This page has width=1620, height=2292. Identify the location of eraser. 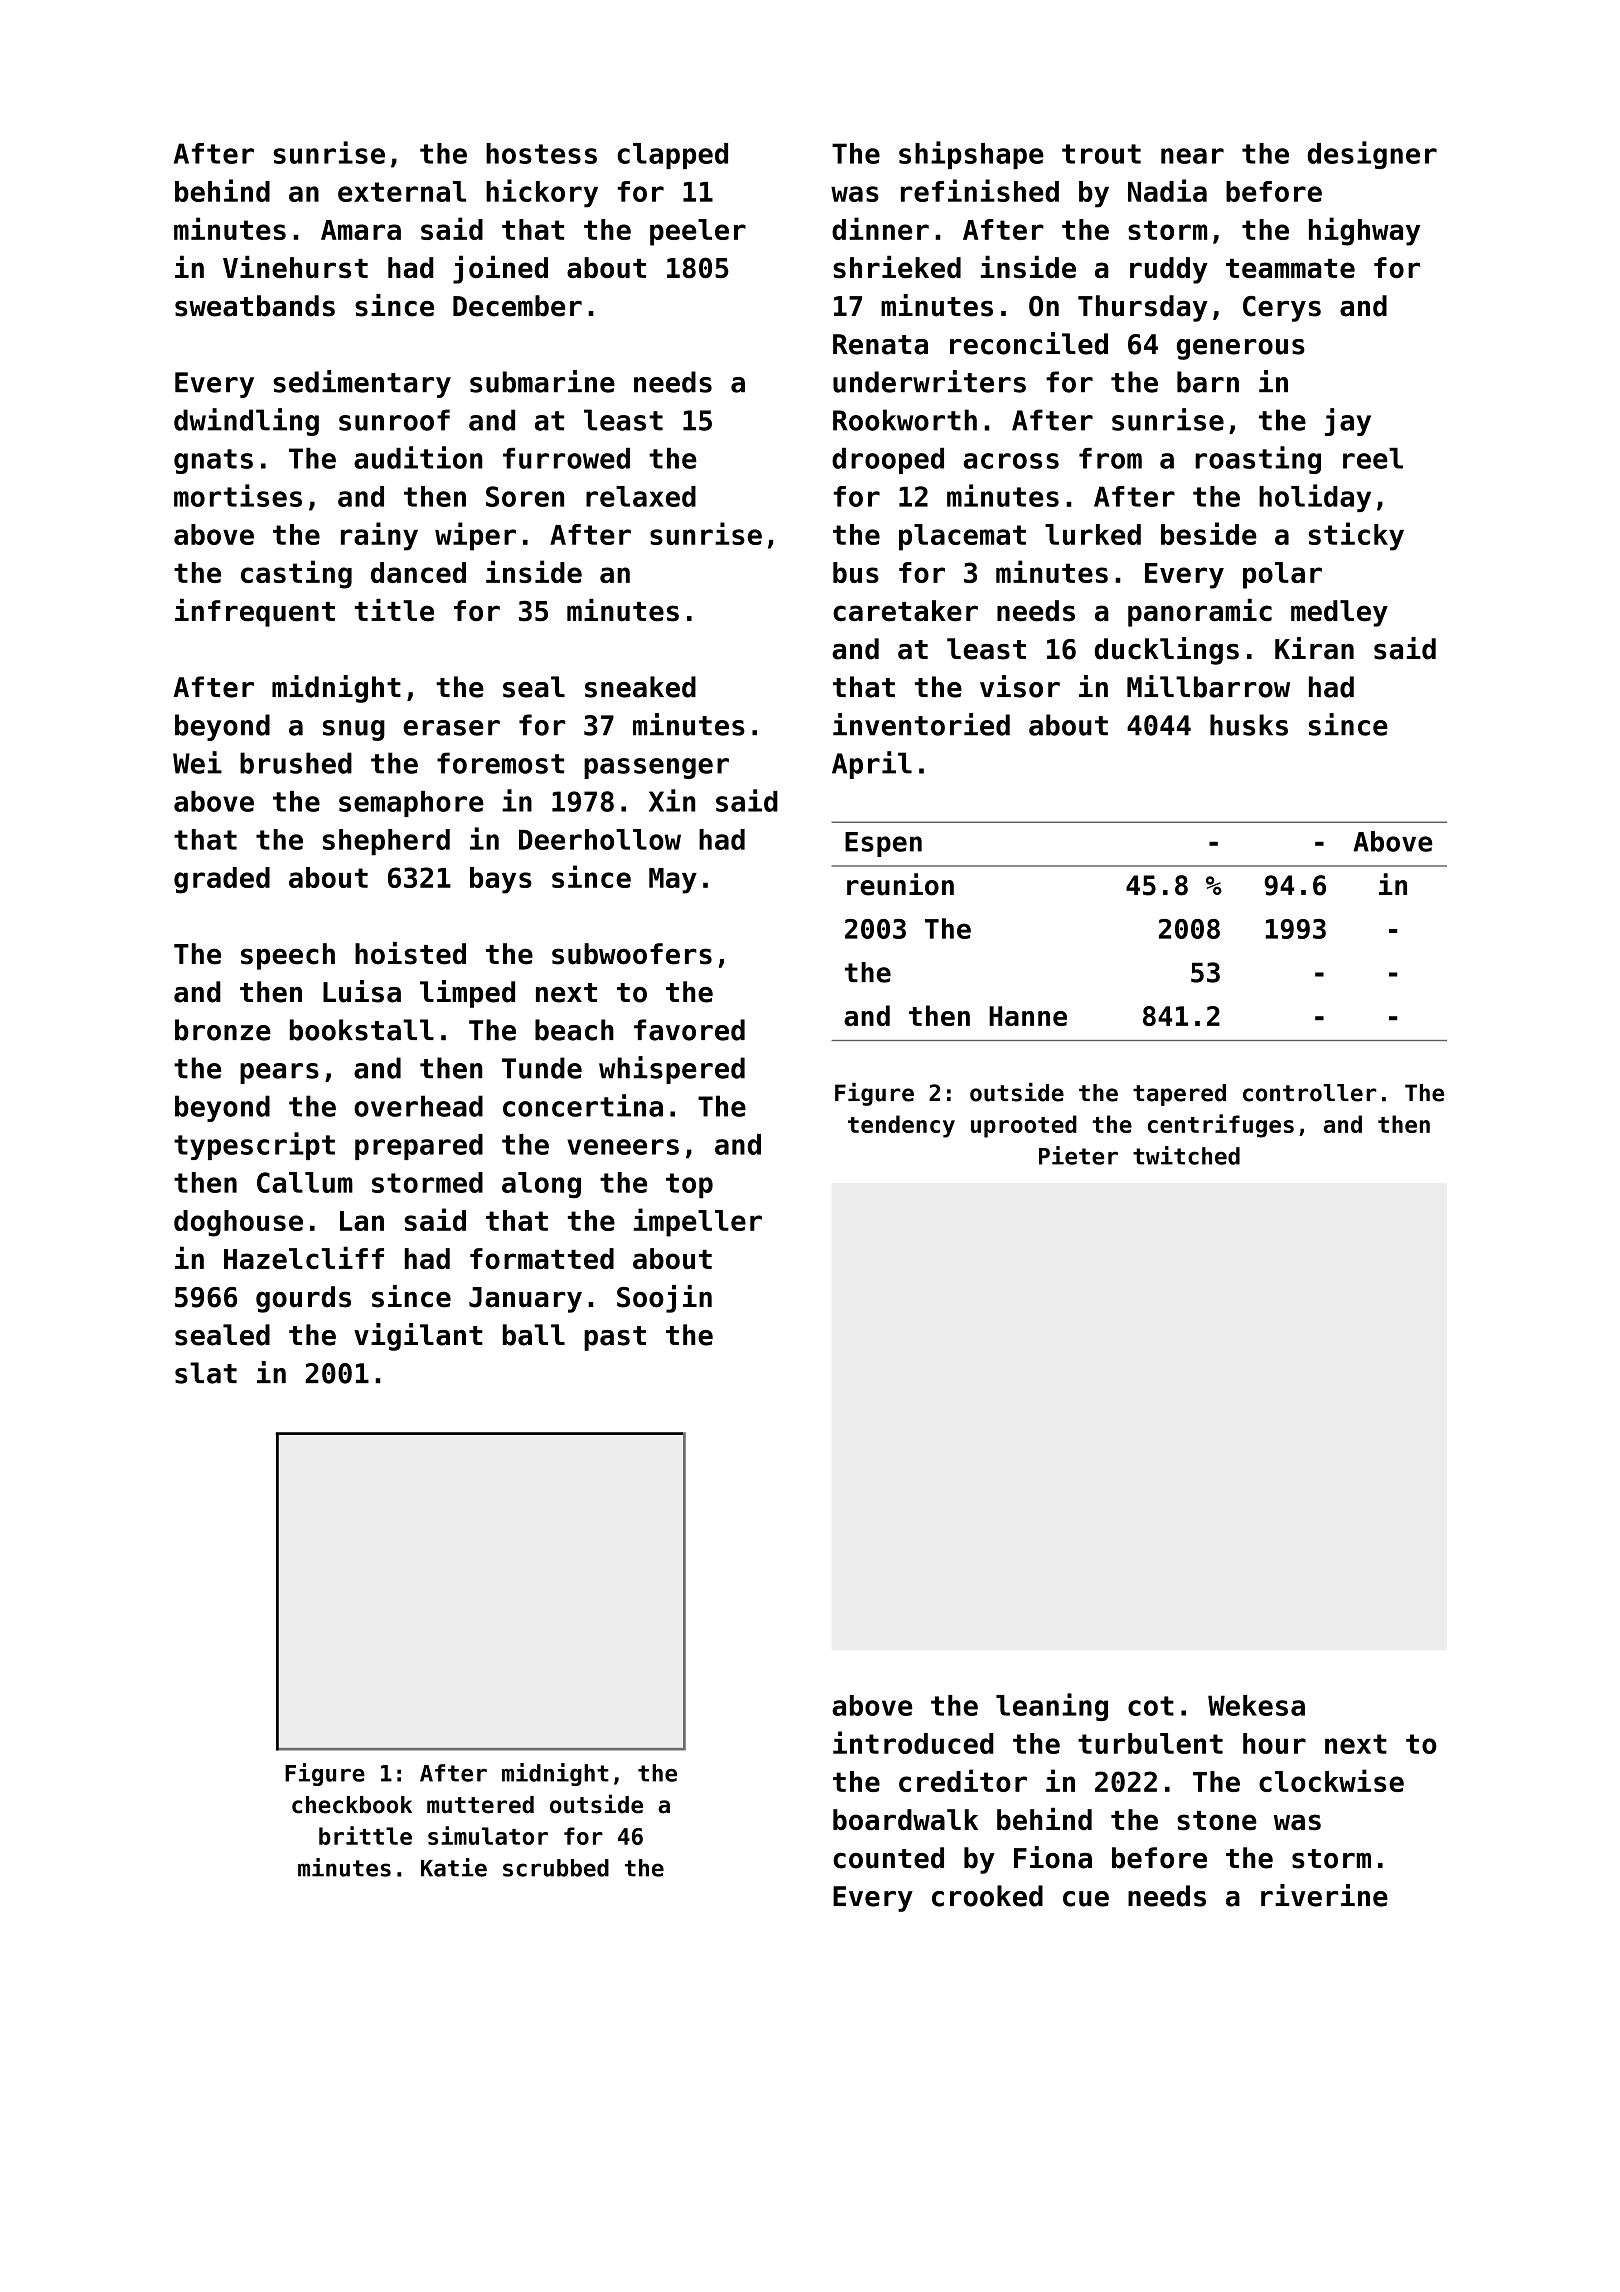
(451, 728).
